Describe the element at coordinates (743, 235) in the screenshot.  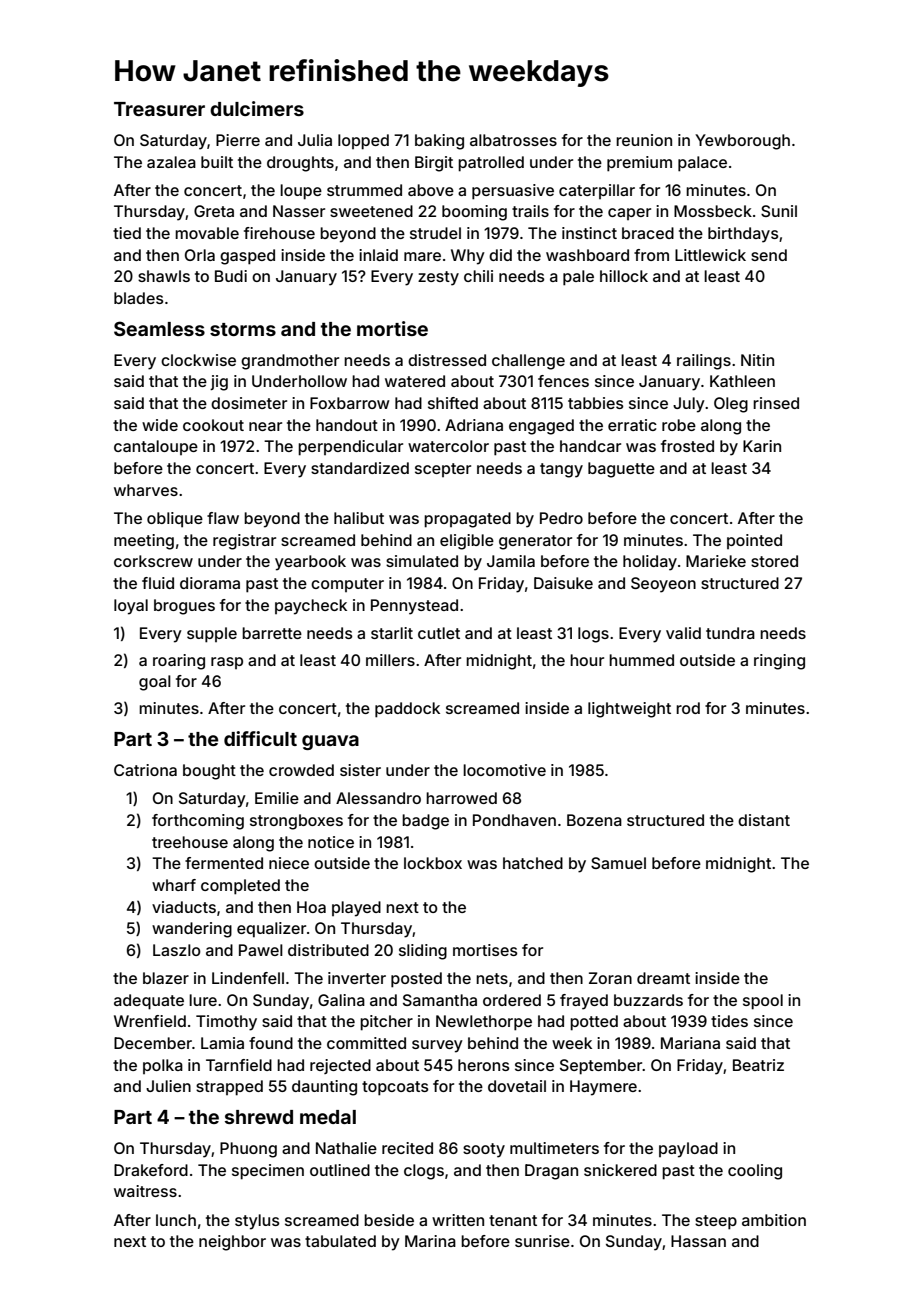
I see `birthdays` at that location.
